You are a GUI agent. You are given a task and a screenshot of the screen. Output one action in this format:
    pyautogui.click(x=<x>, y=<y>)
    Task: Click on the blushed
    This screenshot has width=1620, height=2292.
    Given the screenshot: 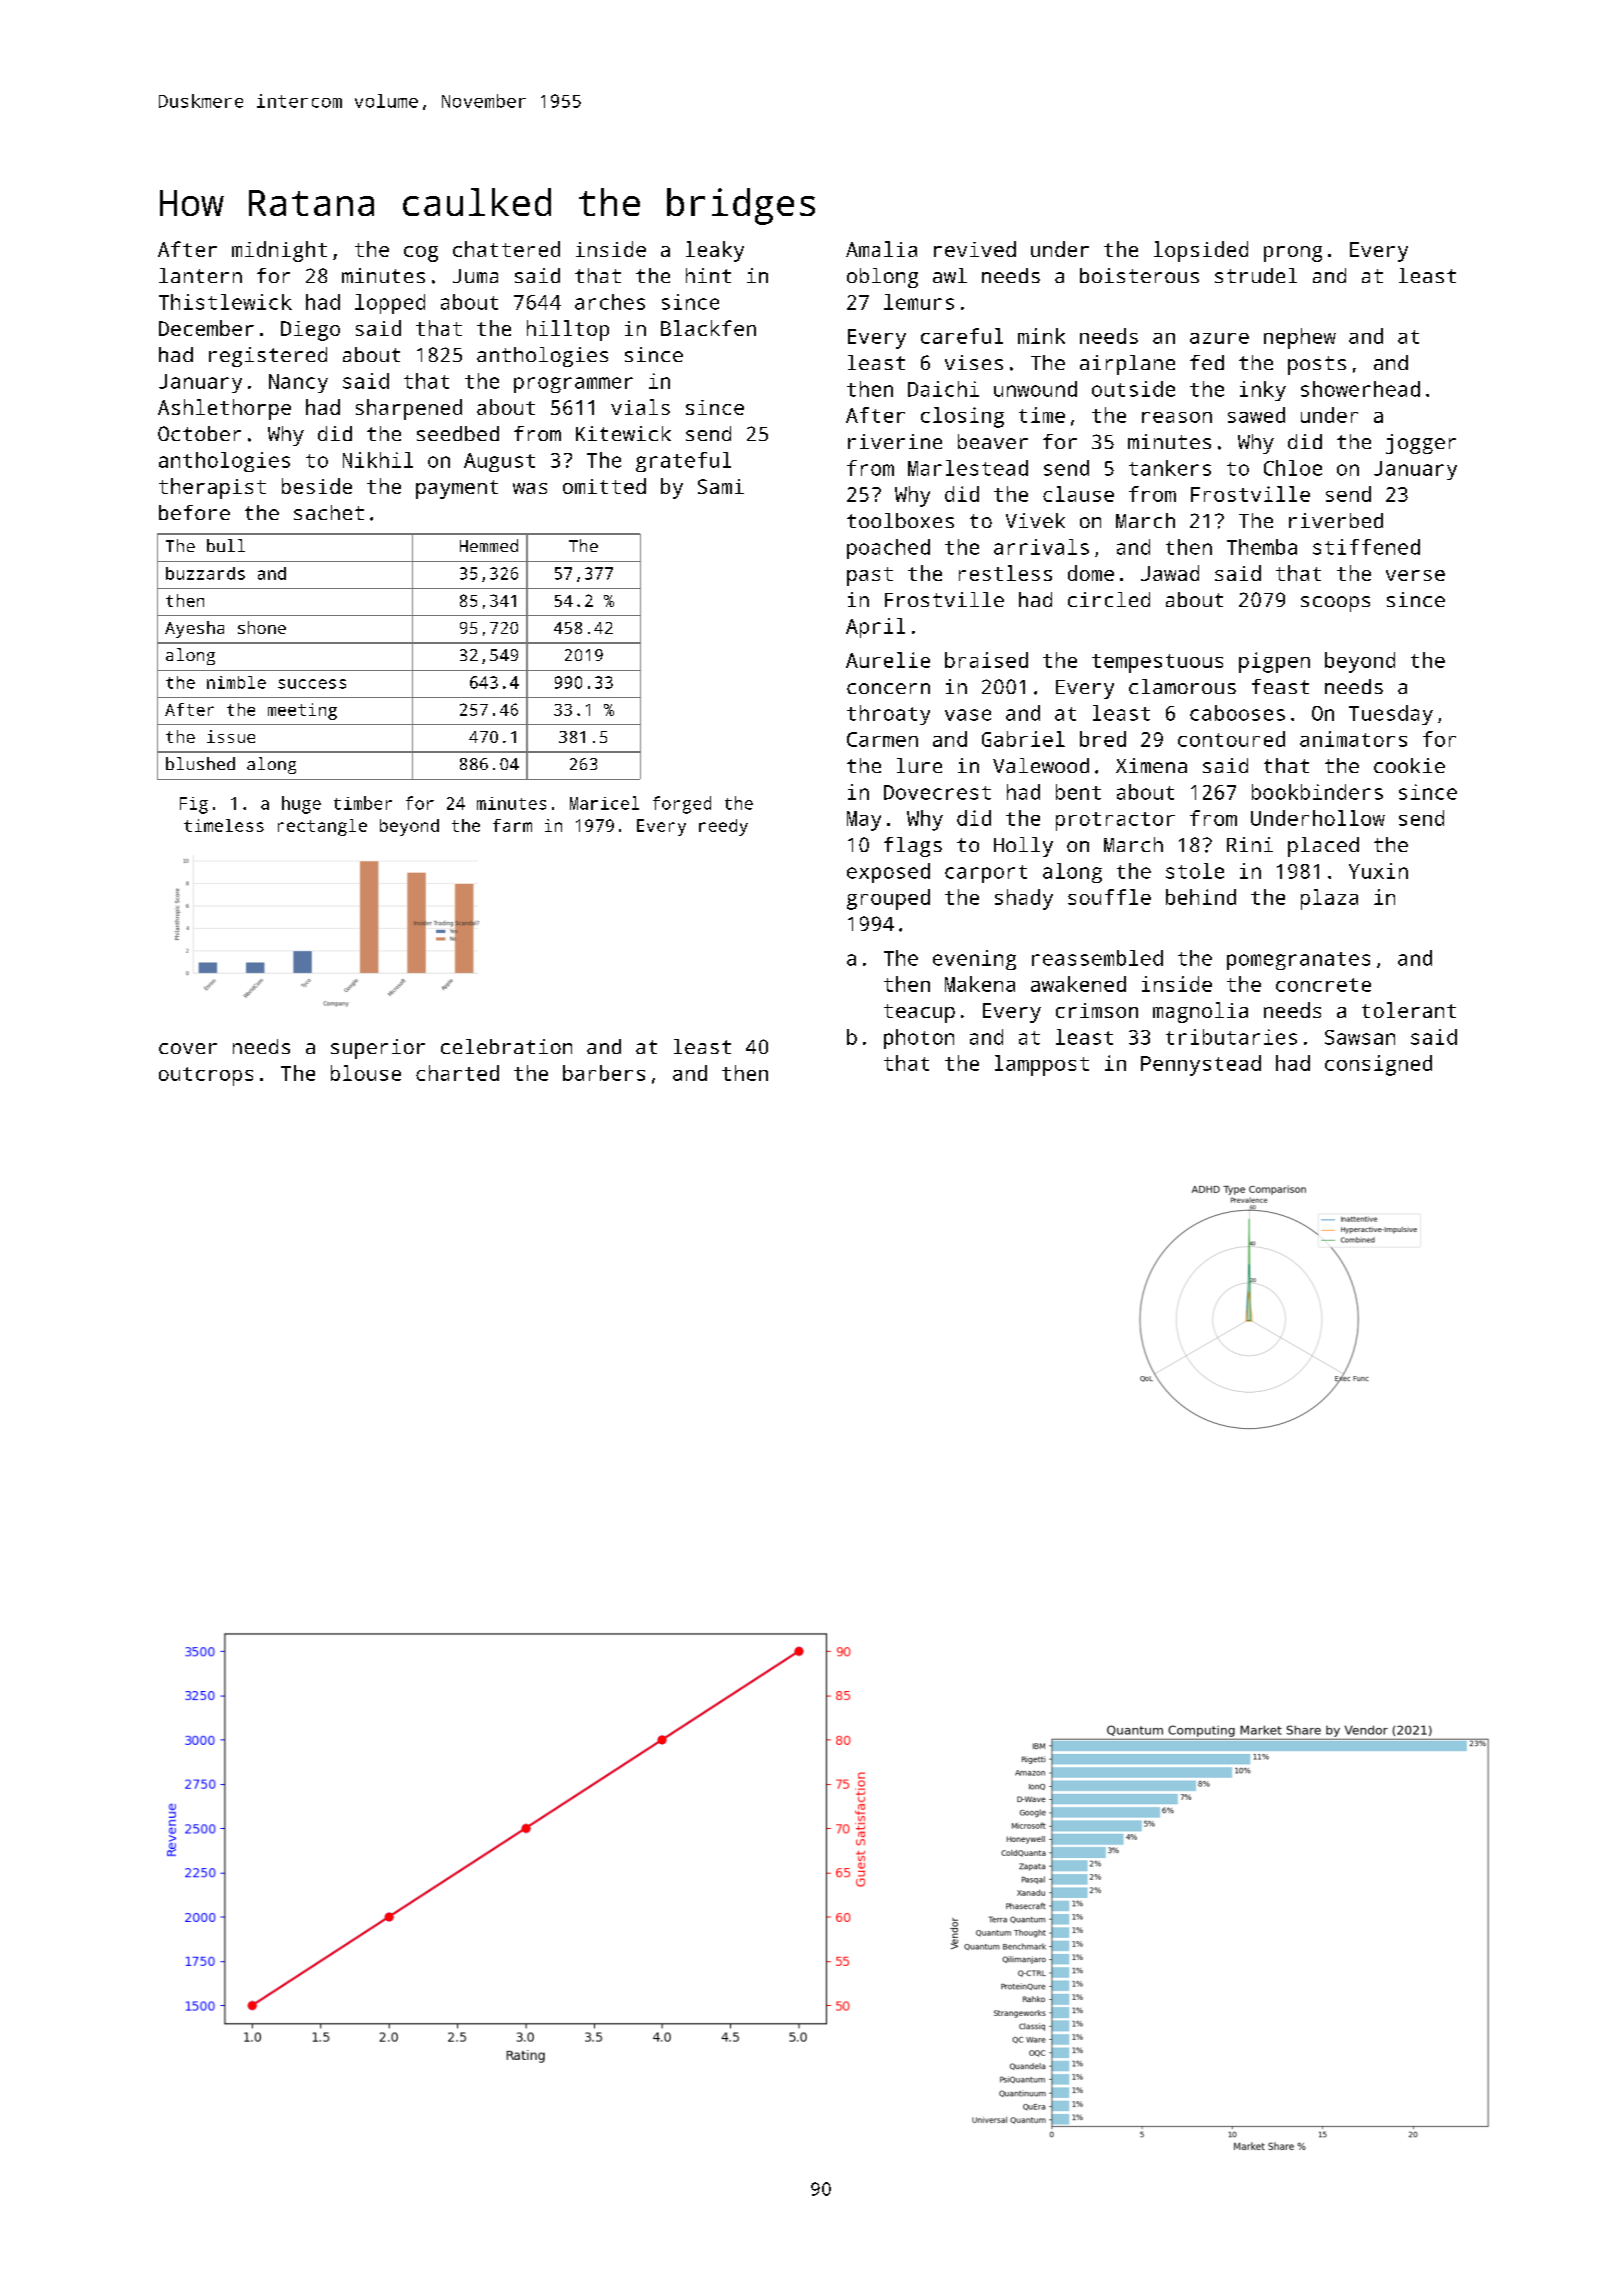 What is the action you would take?
    pyautogui.click(x=200, y=763)
